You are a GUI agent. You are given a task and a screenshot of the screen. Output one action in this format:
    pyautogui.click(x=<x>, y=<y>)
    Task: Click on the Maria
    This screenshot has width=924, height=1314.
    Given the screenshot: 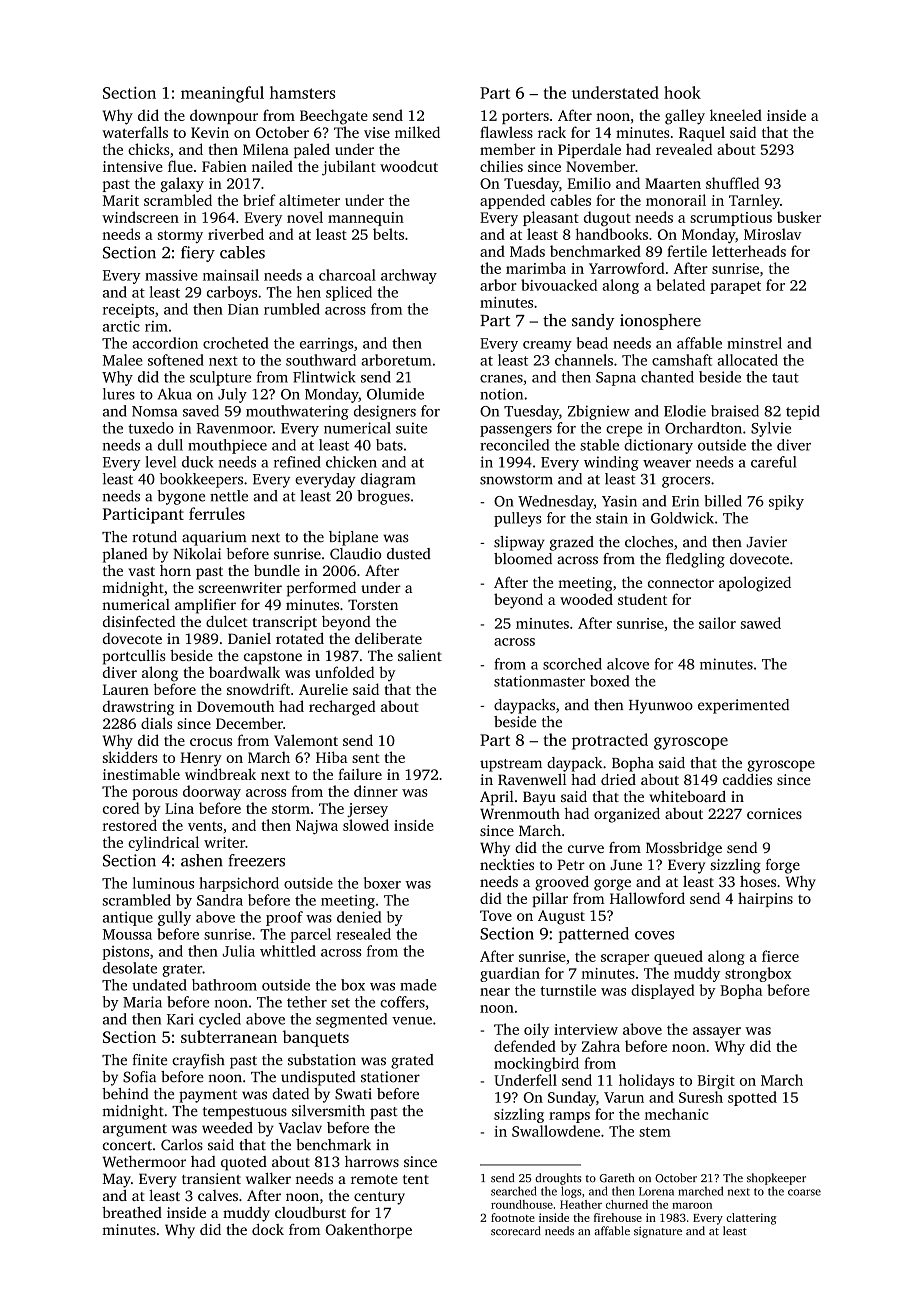 What is the action you would take?
    pyautogui.click(x=142, y=1002)
